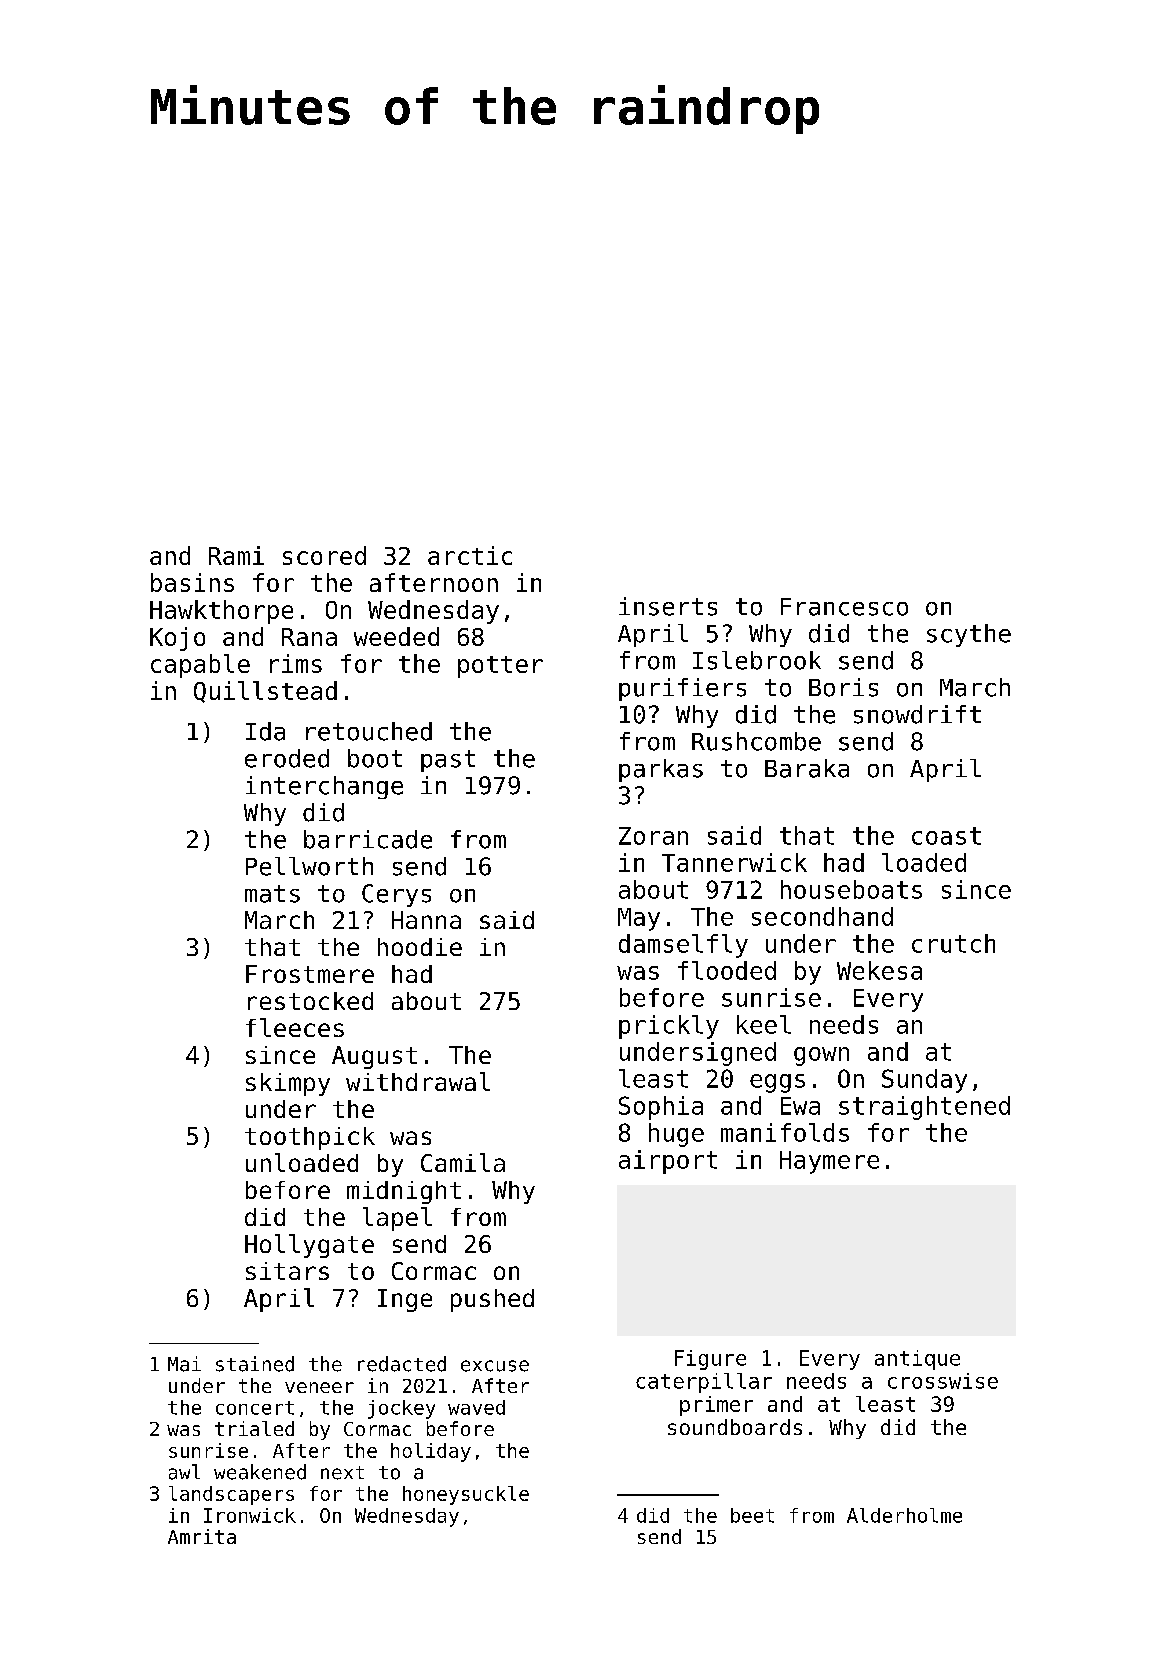 Image resolution: width=1165 pixels, height=1654 pixels. I want to click on Francesco, so click(844, 607).
